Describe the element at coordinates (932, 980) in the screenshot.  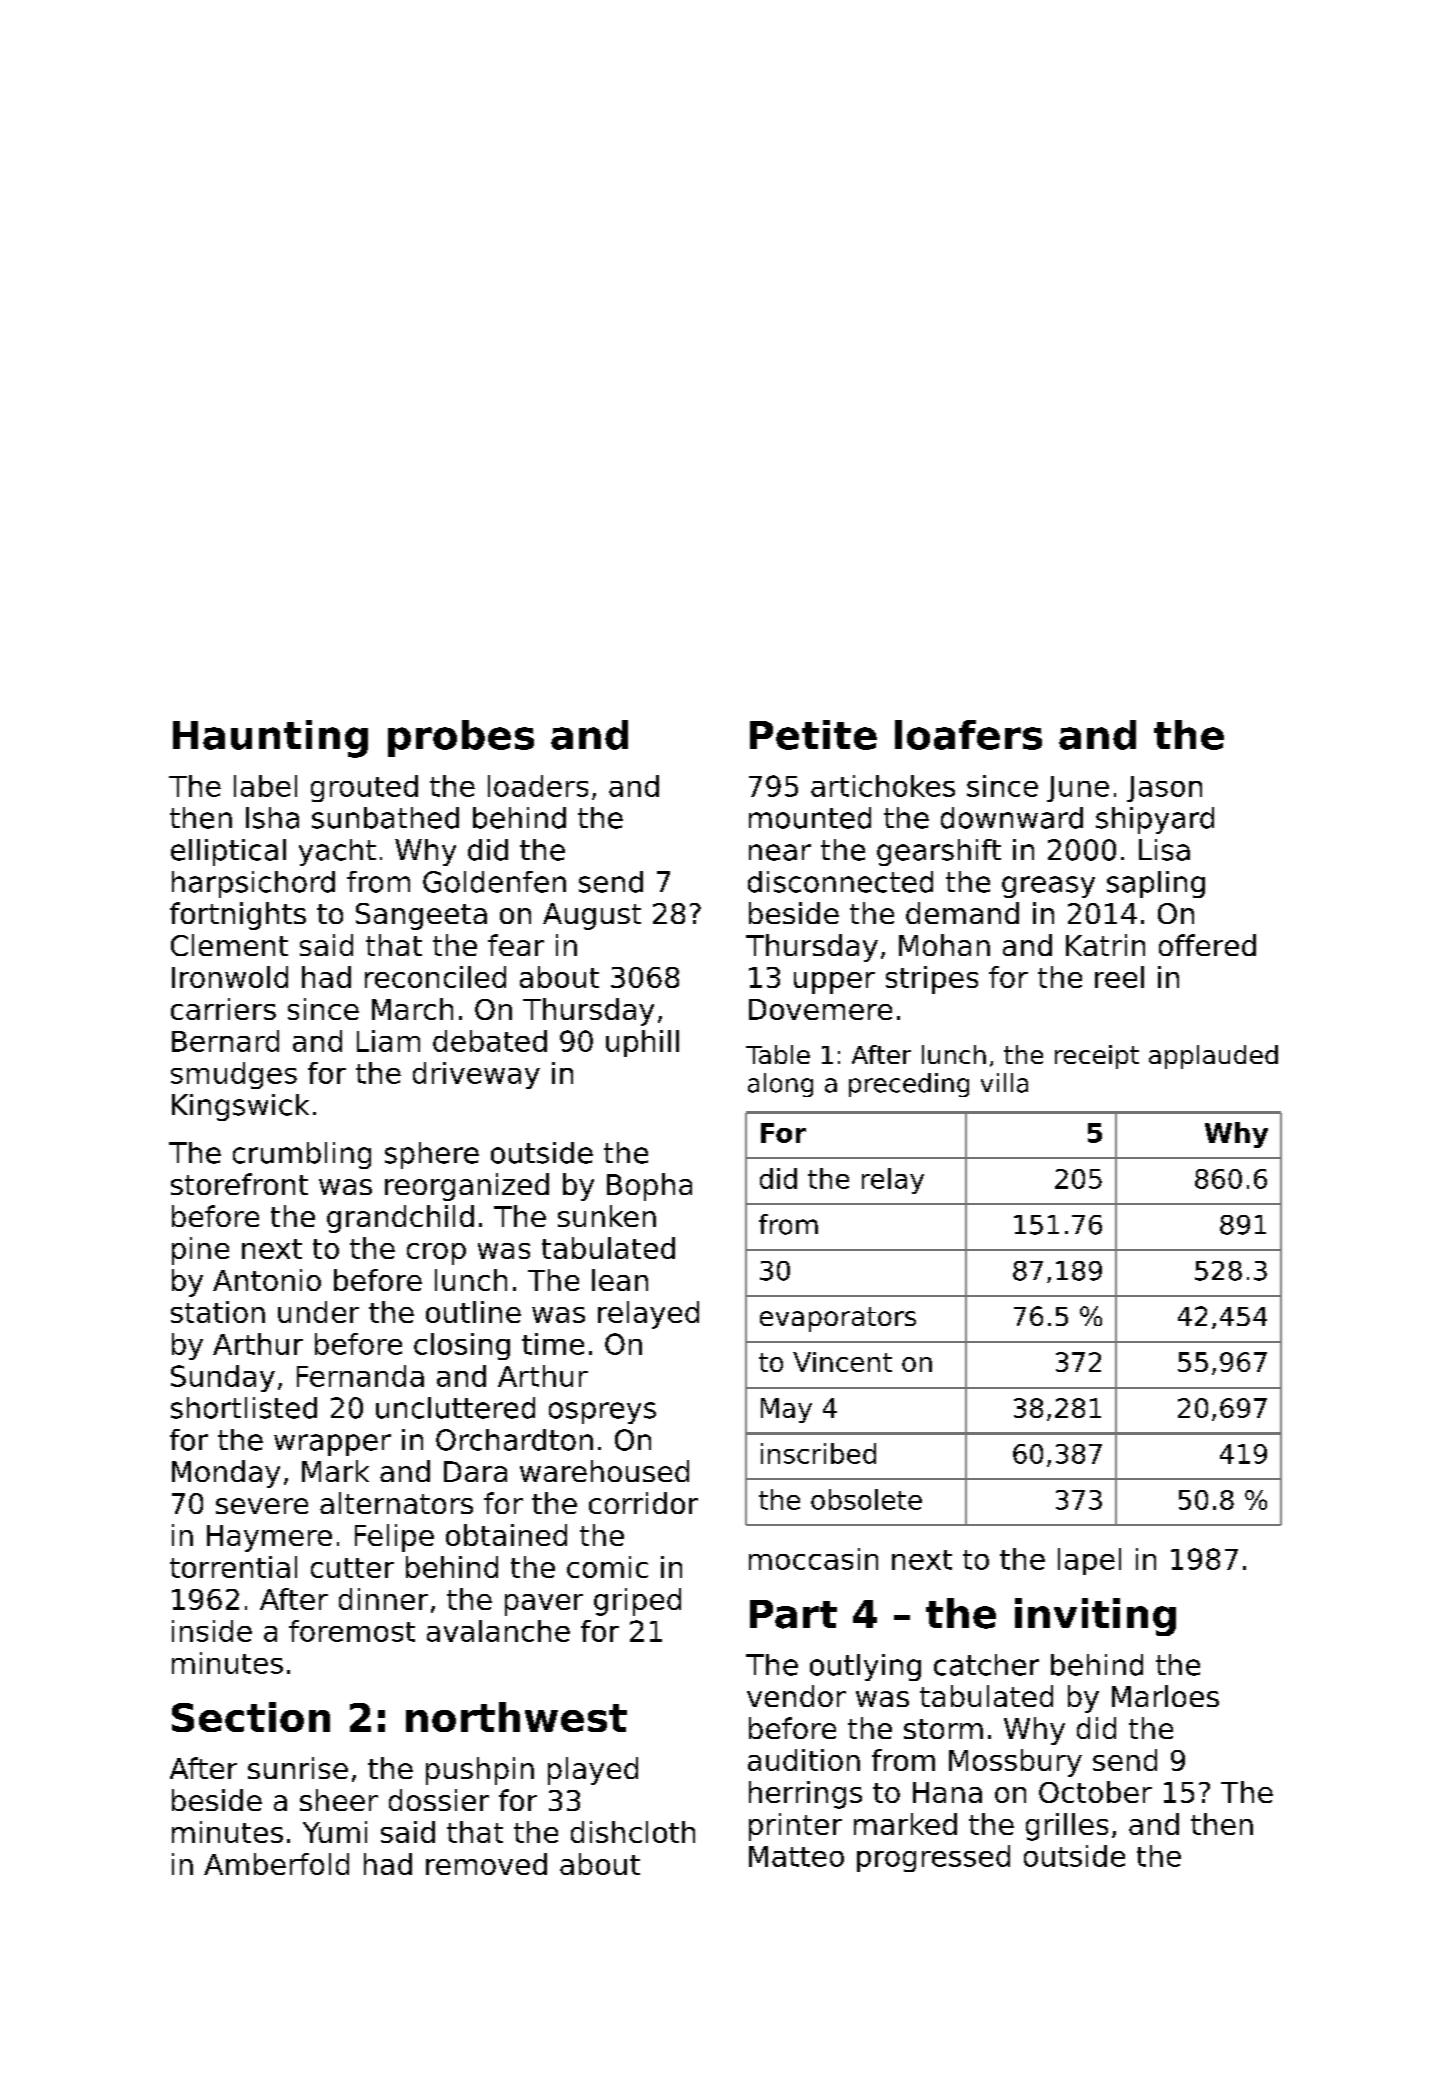
I see `stripes` at that location.
